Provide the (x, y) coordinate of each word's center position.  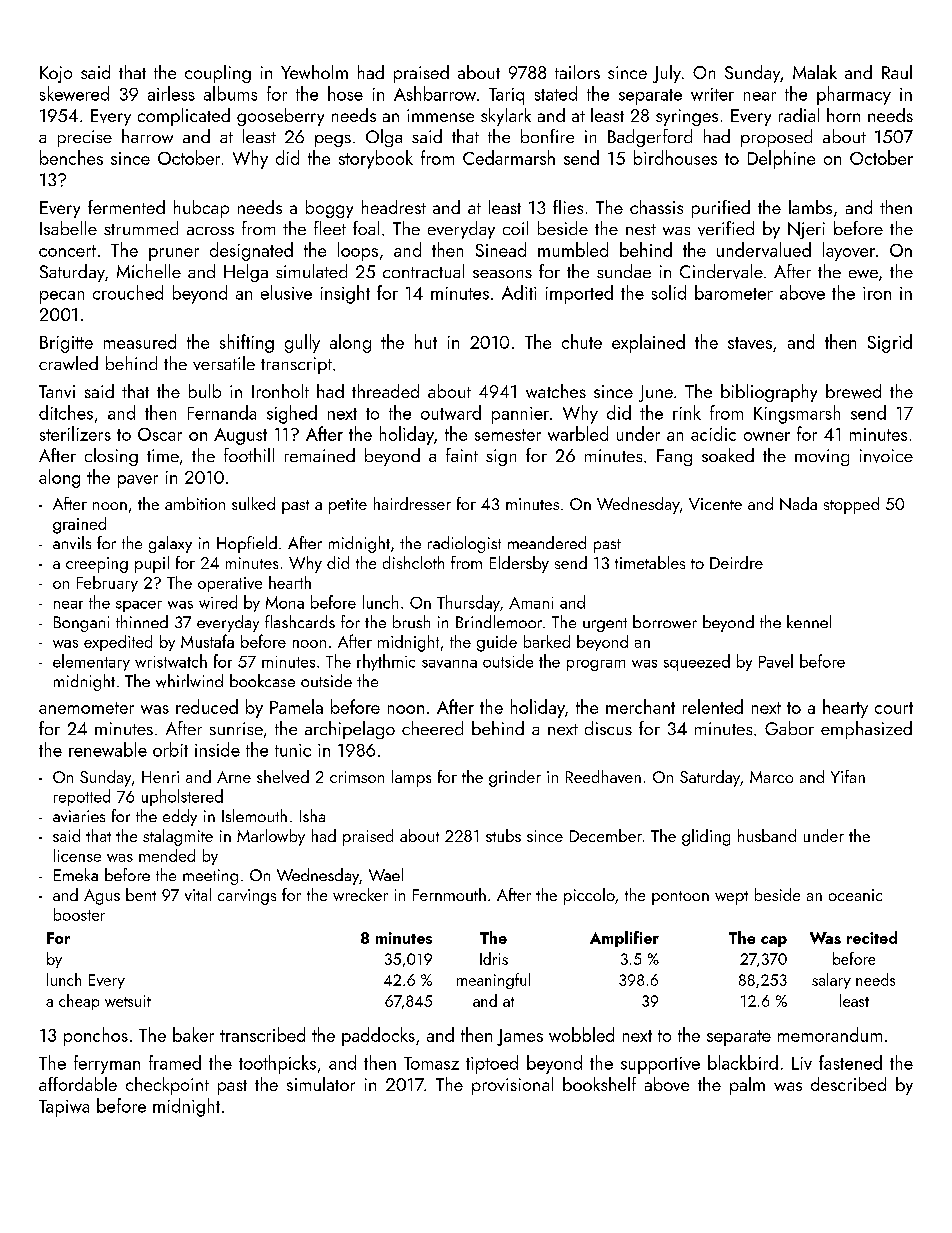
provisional (512, 1086)
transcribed (262, 1034)
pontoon (680, 898)
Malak (815, 72)
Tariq (506, 96)
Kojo (56, 74)
